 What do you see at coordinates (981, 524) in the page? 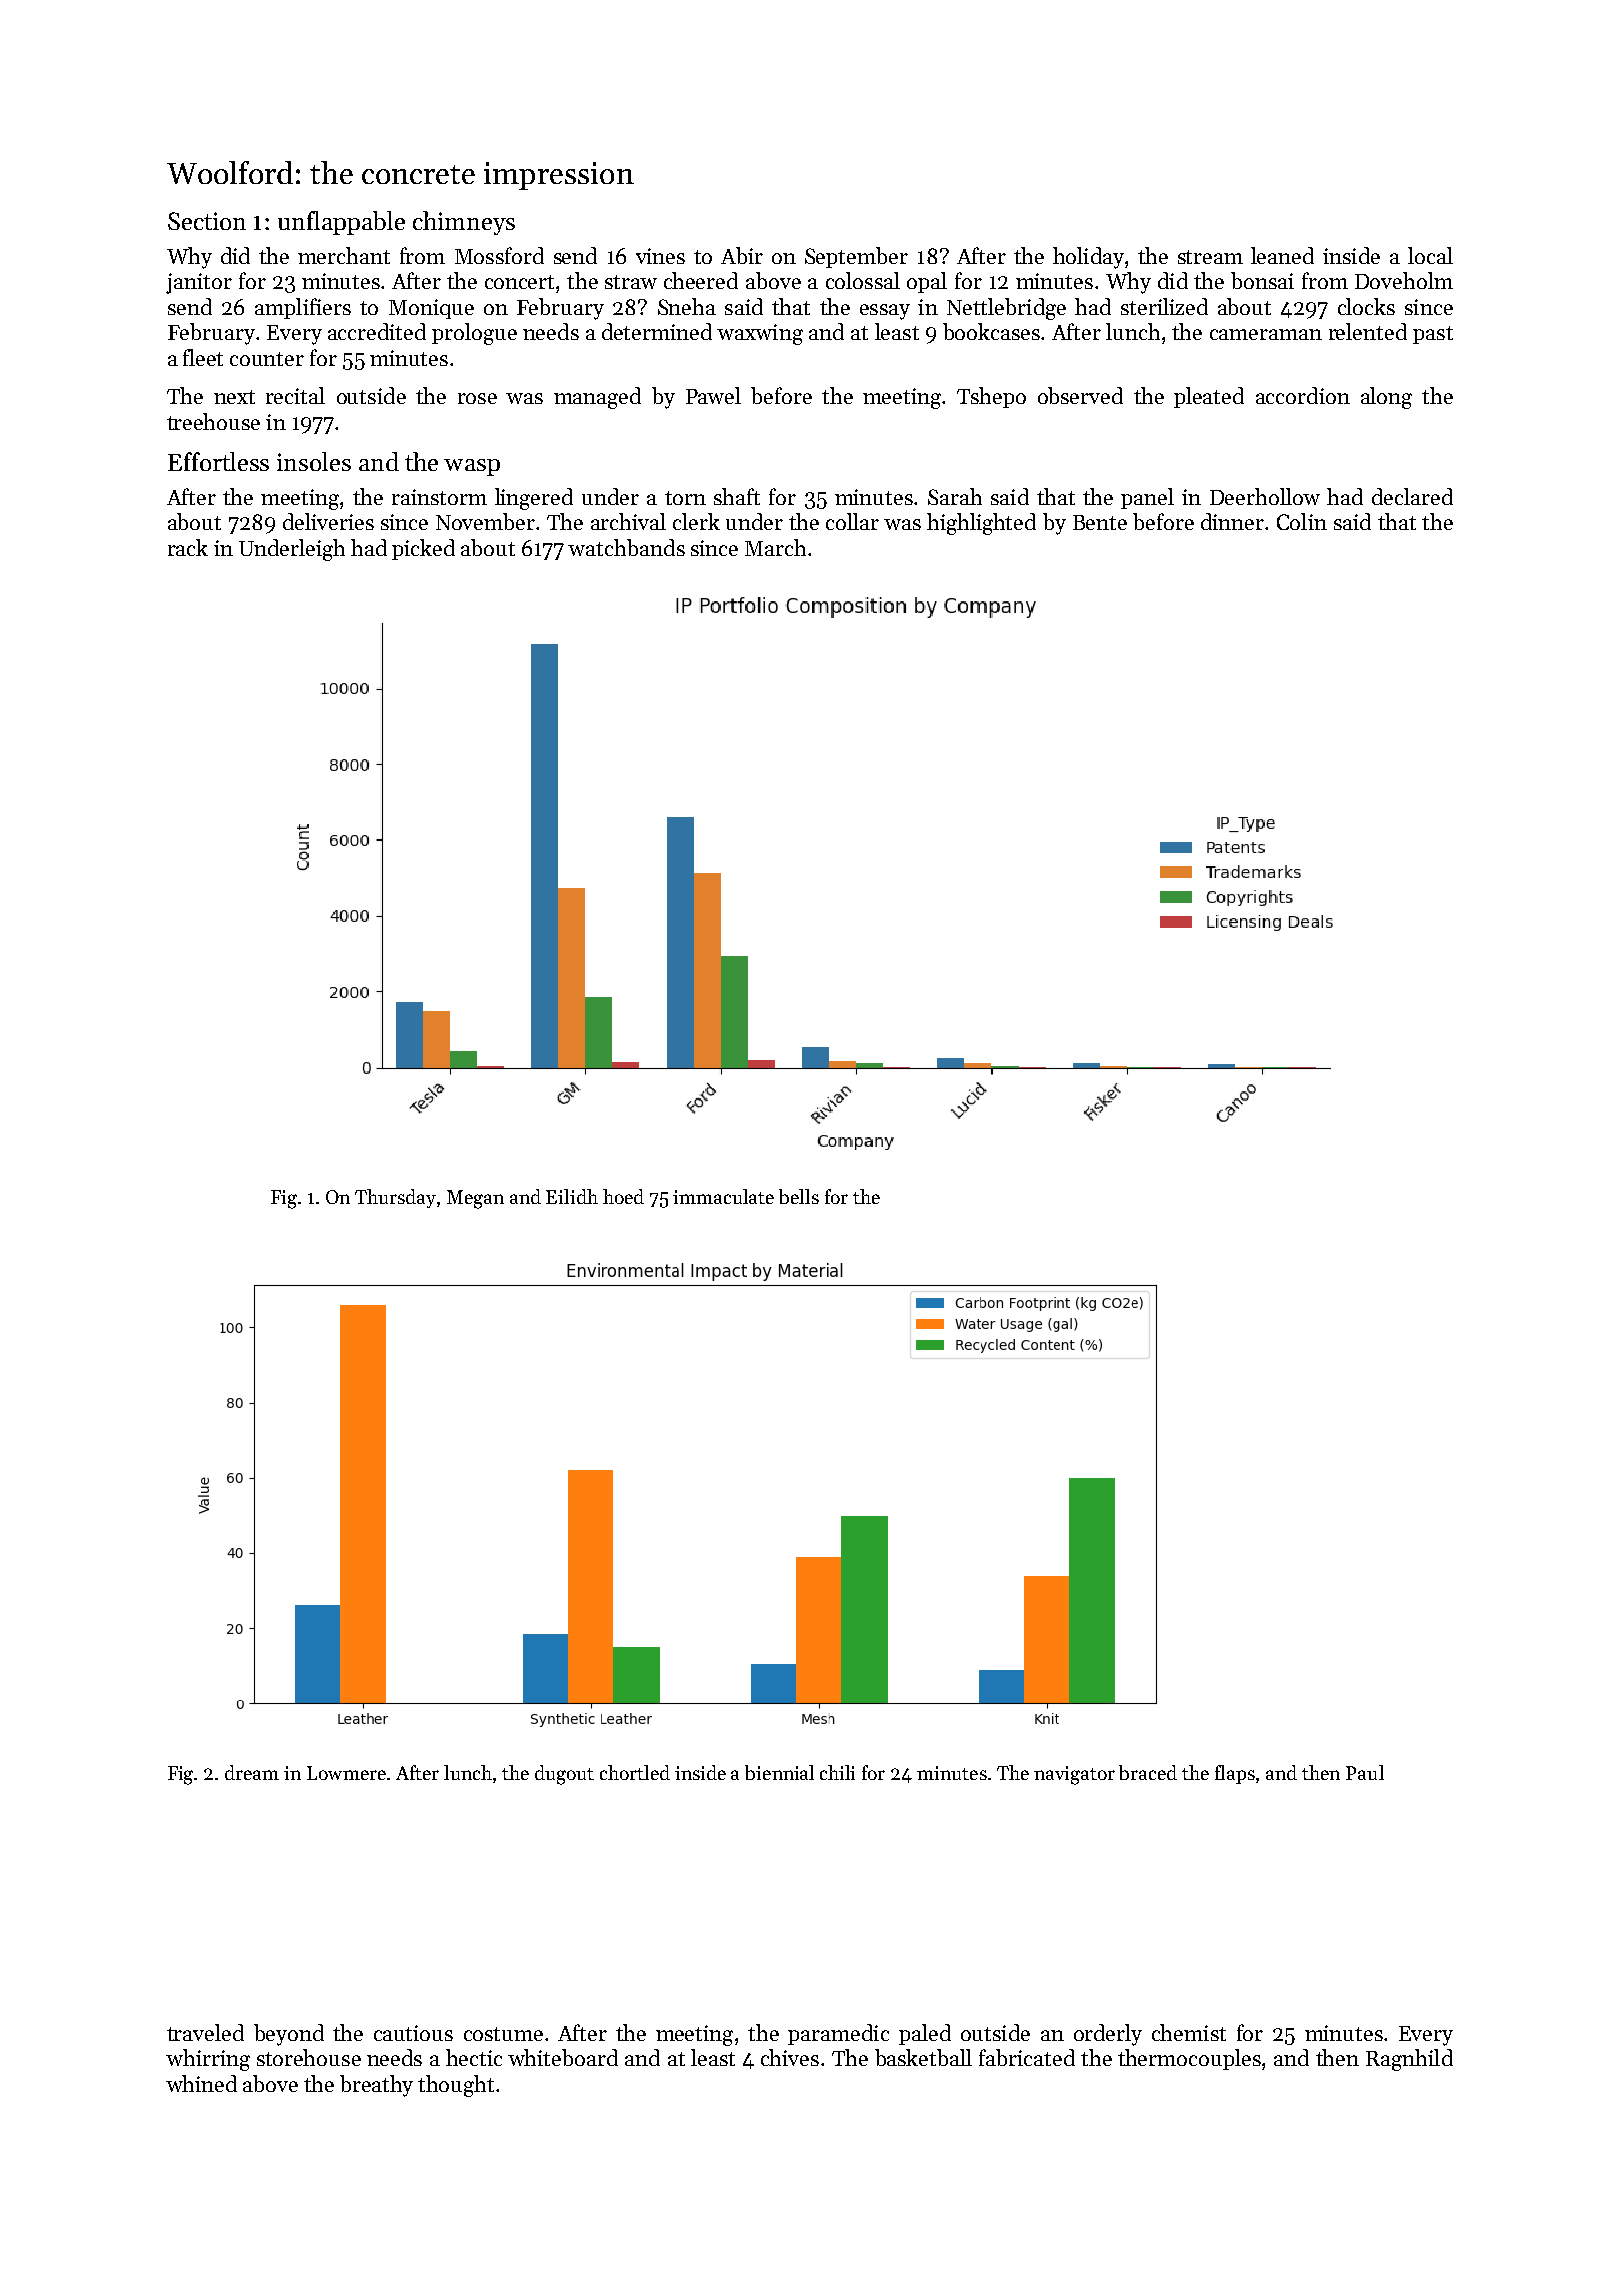
I see `highlighted` at bounding box center [981, 524].
